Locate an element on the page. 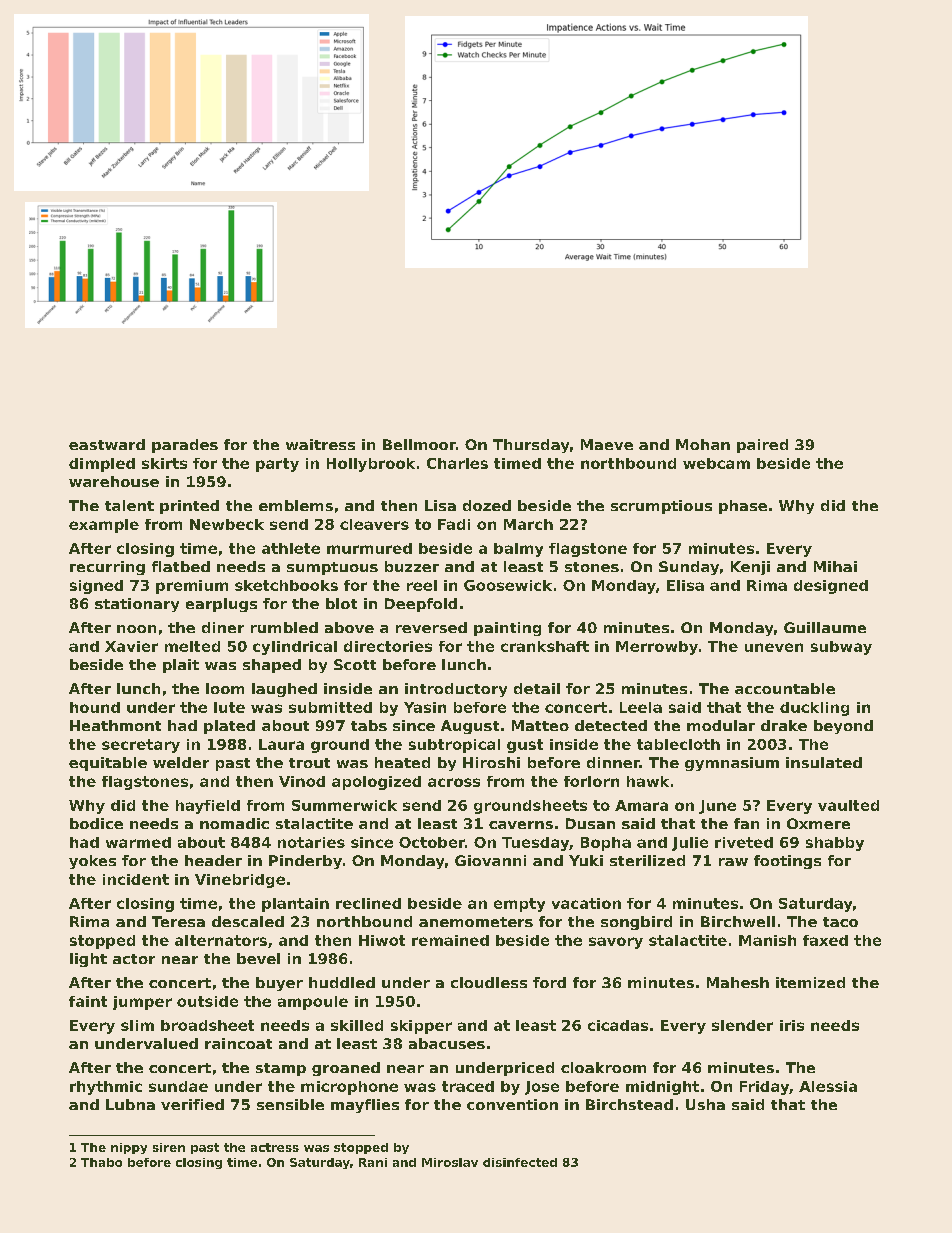  recurring is located at coordinates (107, 568).
